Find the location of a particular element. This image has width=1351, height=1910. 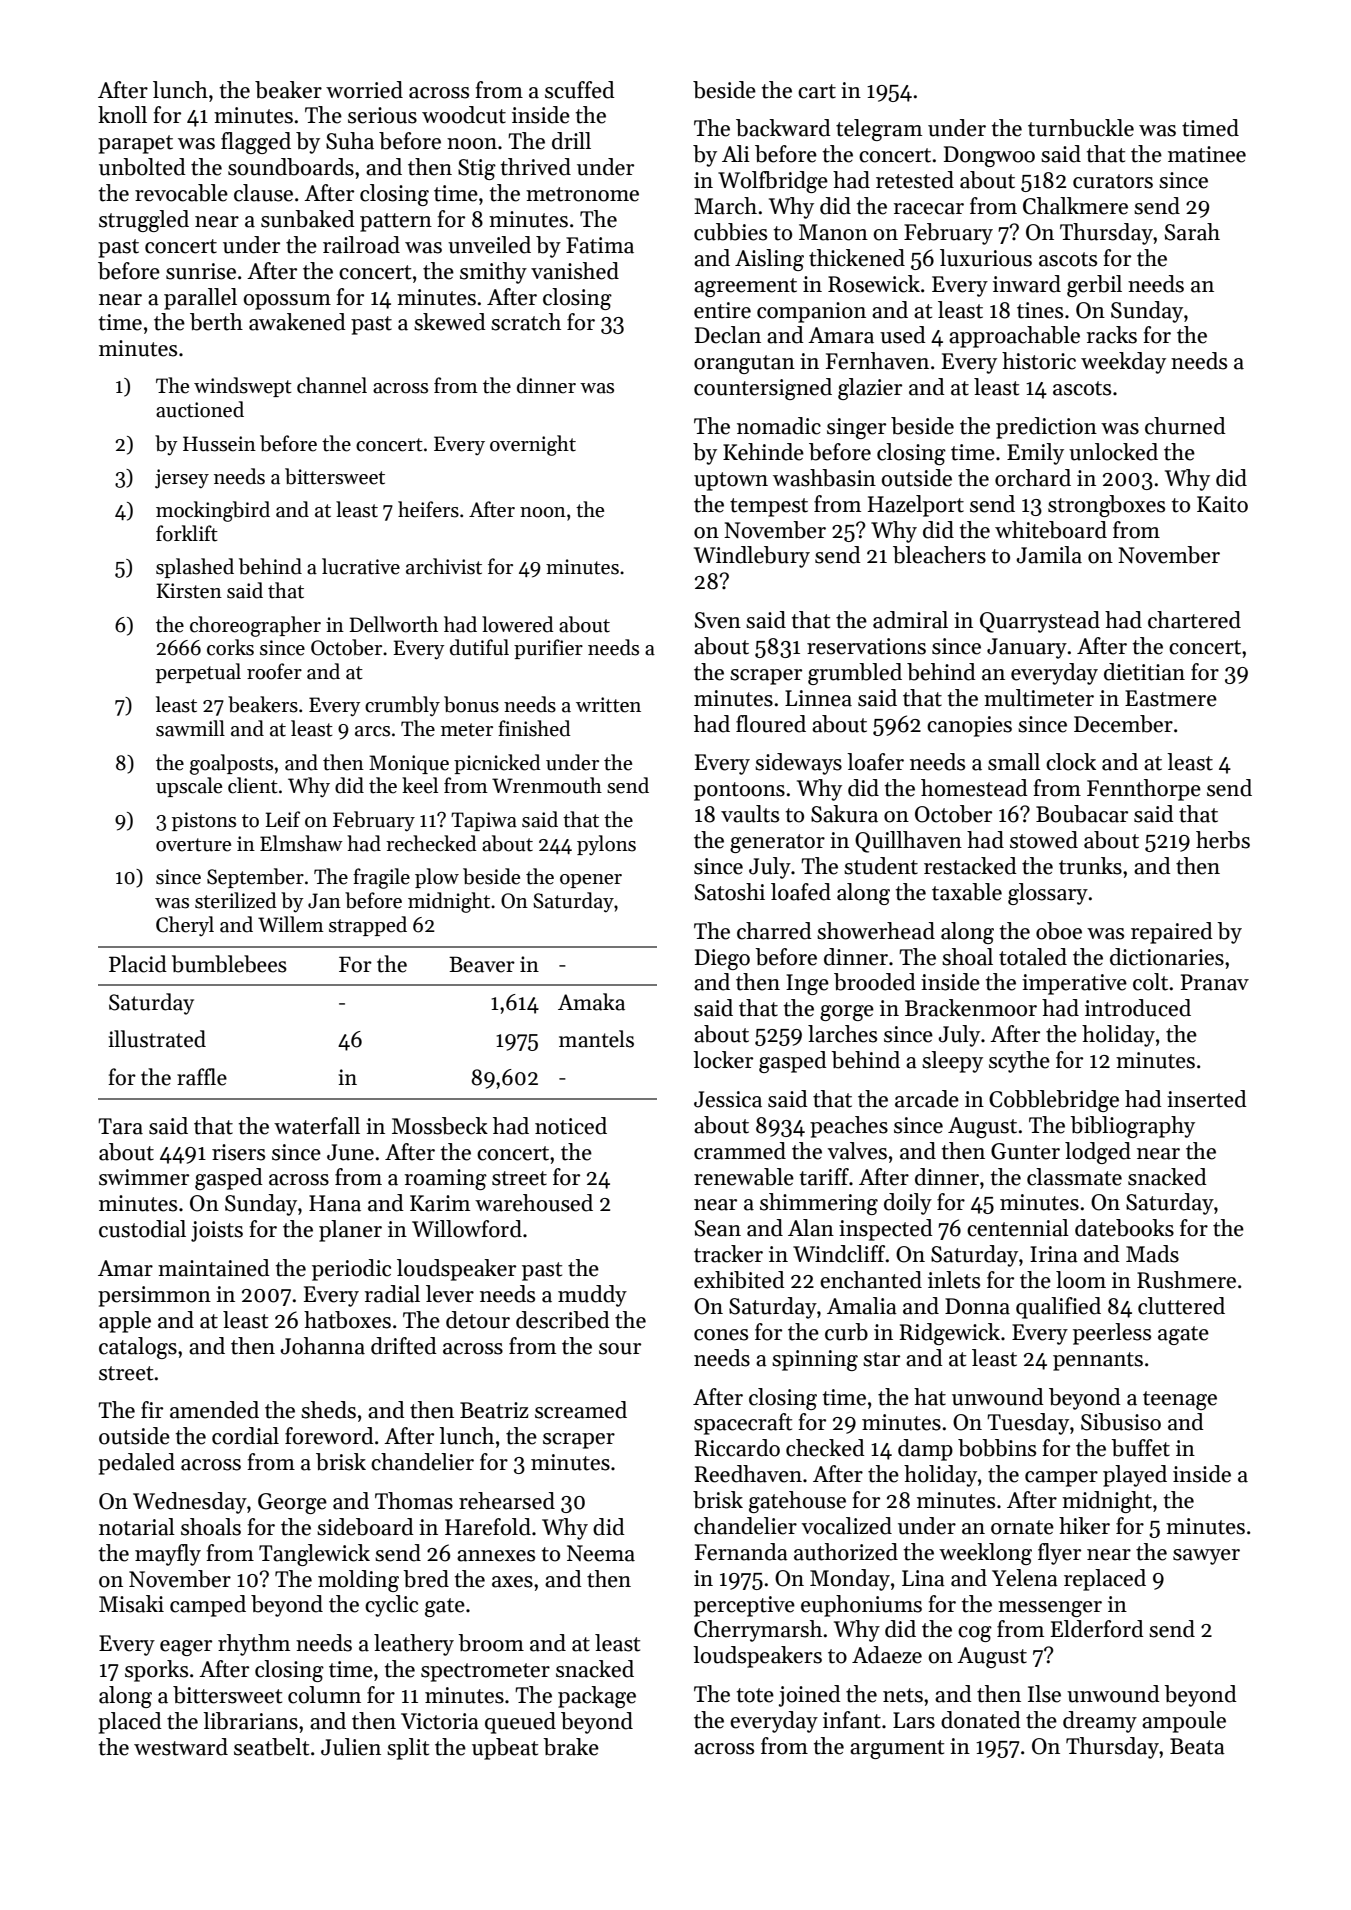

upscale is located at coordinates (189, 787).
